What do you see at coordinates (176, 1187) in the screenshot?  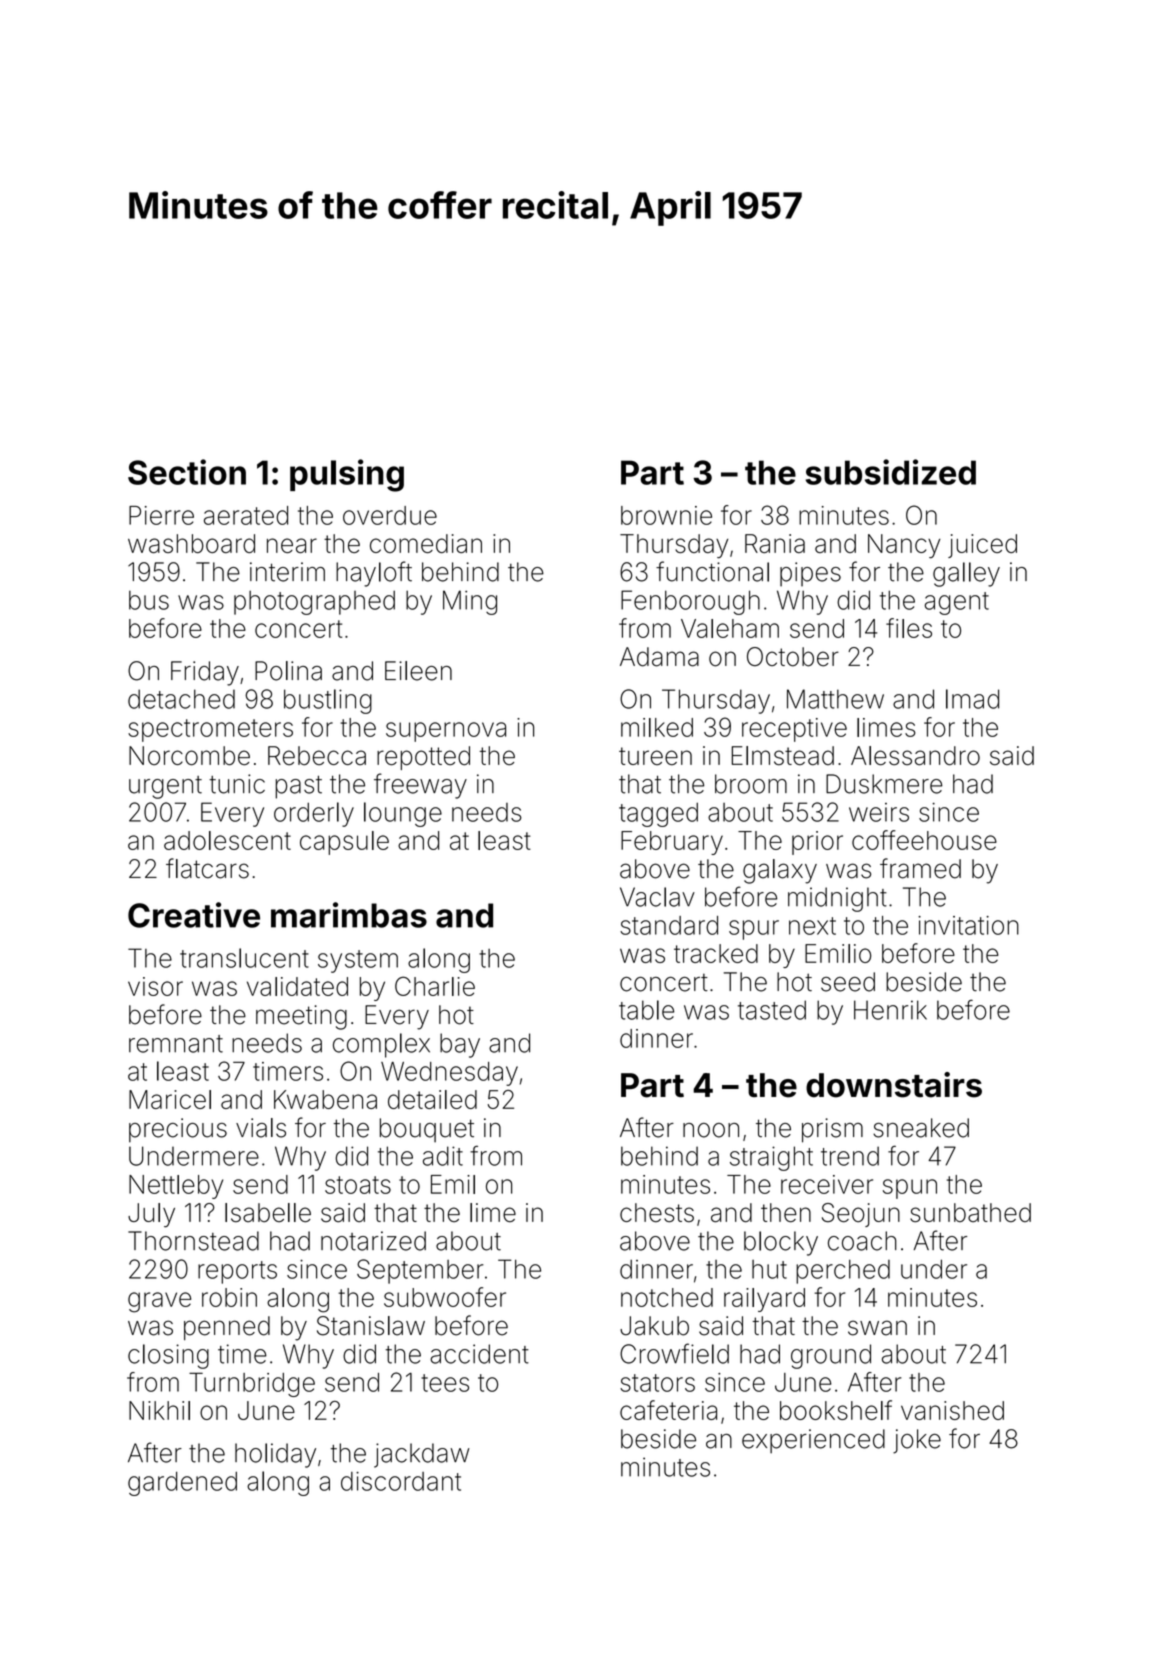 I see `Nettleby` at bounding box center [176, 1187].
